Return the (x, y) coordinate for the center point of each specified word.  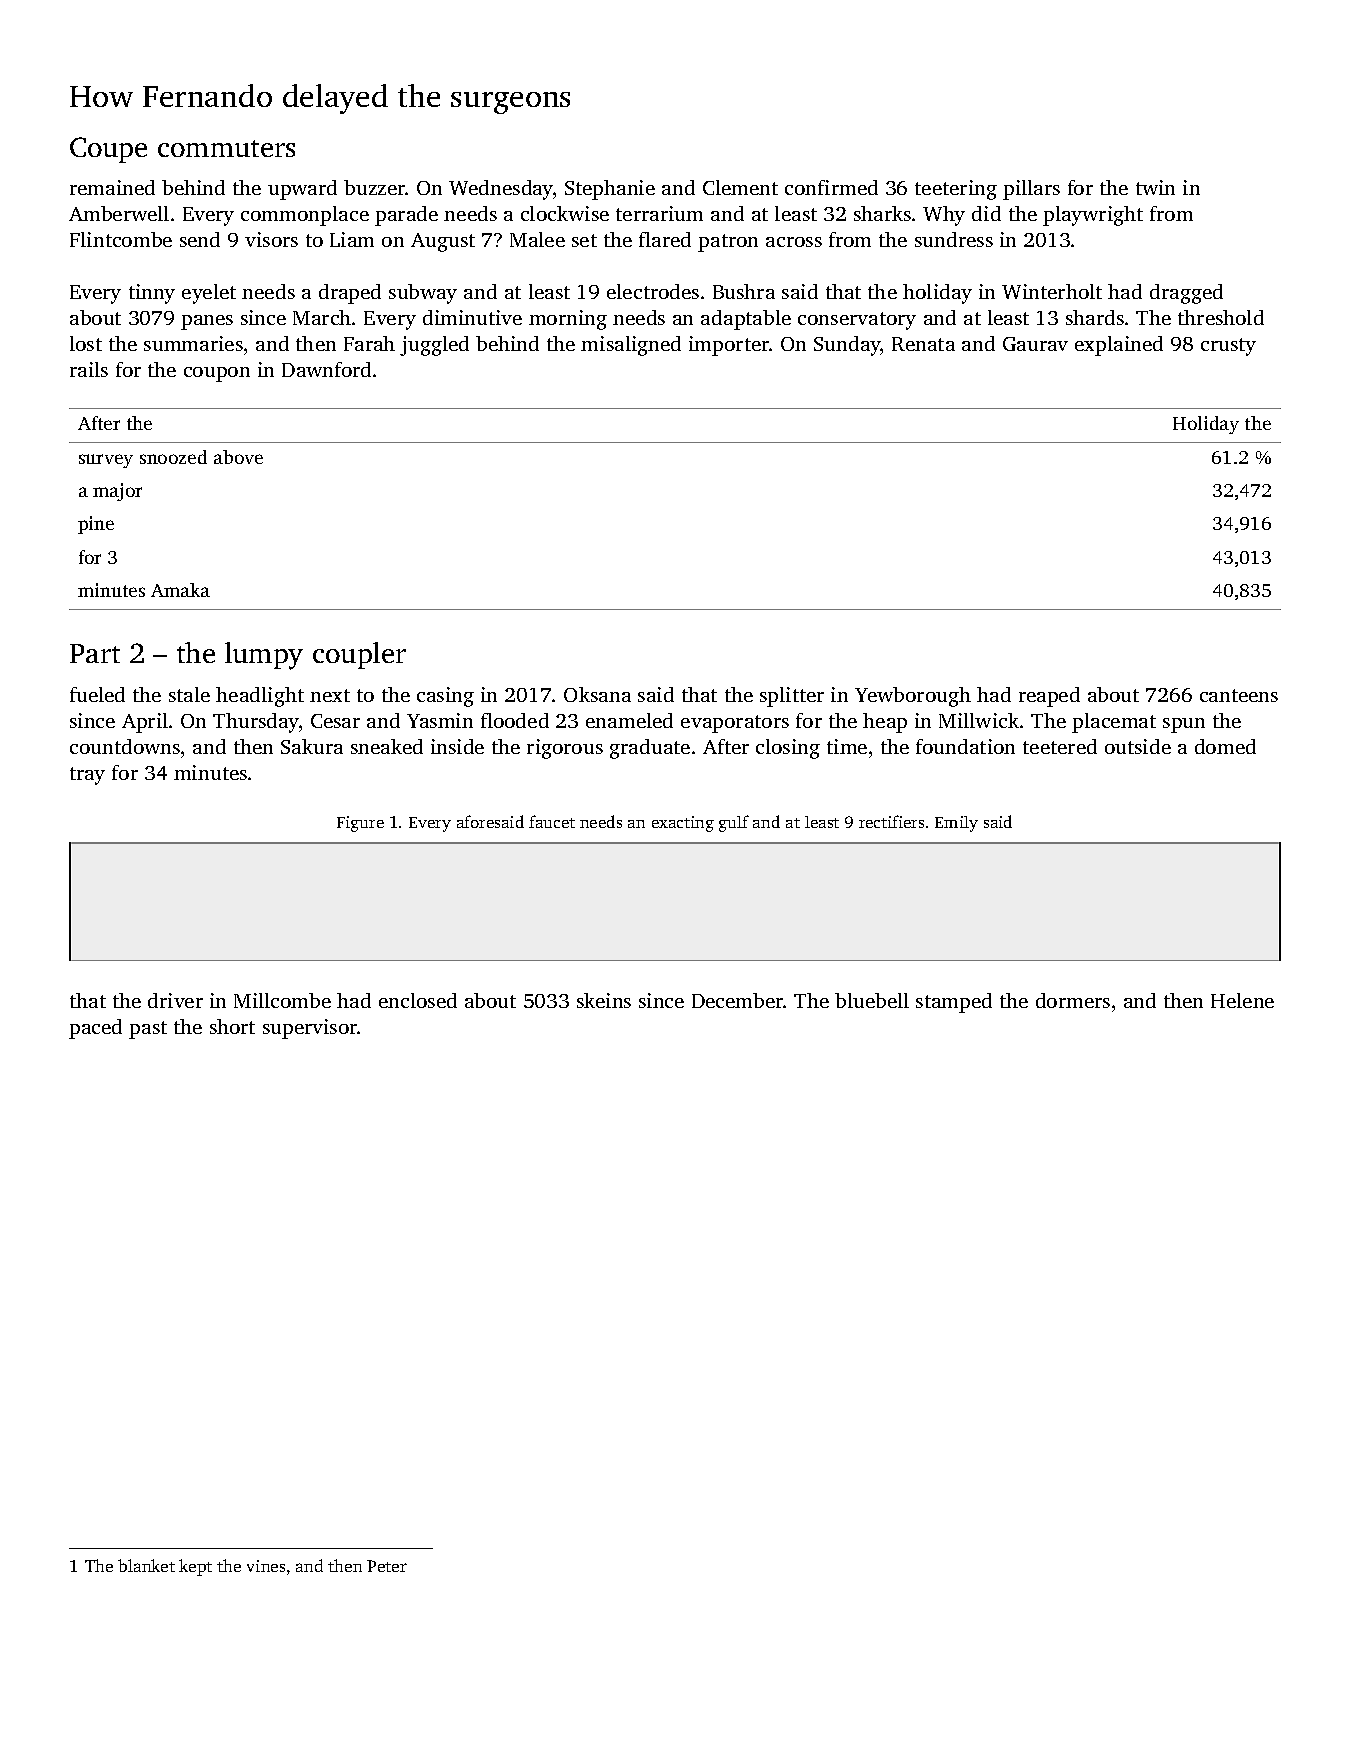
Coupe (108, 150)
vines (266, 1566)
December (738, 1000)
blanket (146, 1565)
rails (89, 369)
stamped (954, 1003)
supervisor (310, 1029)
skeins (604, 1000)
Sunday (847, 346)
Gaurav (1035, 344)
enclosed (418, 1000)
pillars (1031, 190)
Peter (387, 1566)
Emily (956, 824)
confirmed (831, 187)
